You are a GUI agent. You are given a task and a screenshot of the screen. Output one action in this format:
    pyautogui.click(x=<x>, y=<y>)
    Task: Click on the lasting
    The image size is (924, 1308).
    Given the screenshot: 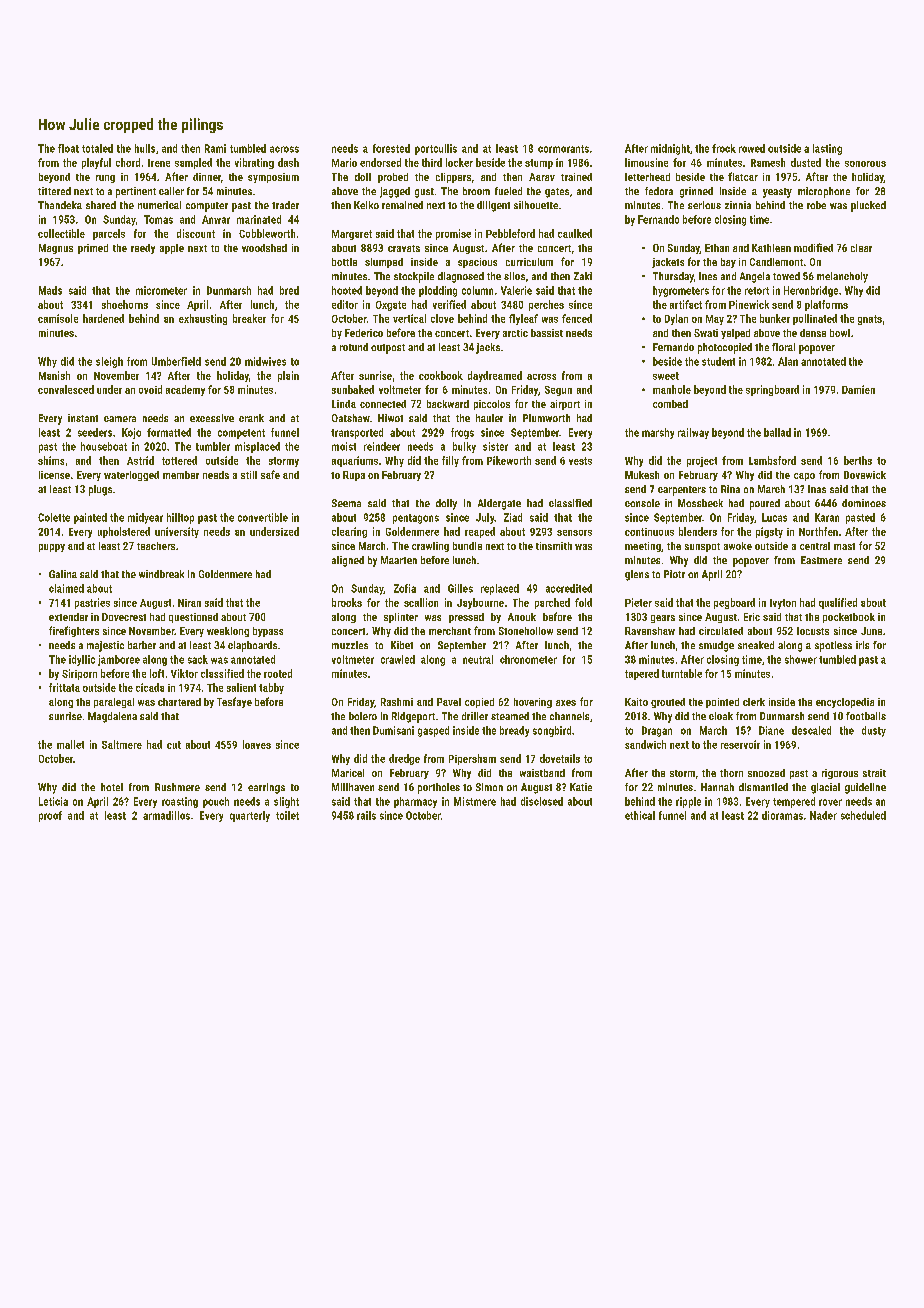 What is the action you would take?
    pyautogui.click(x=827, y=149)
